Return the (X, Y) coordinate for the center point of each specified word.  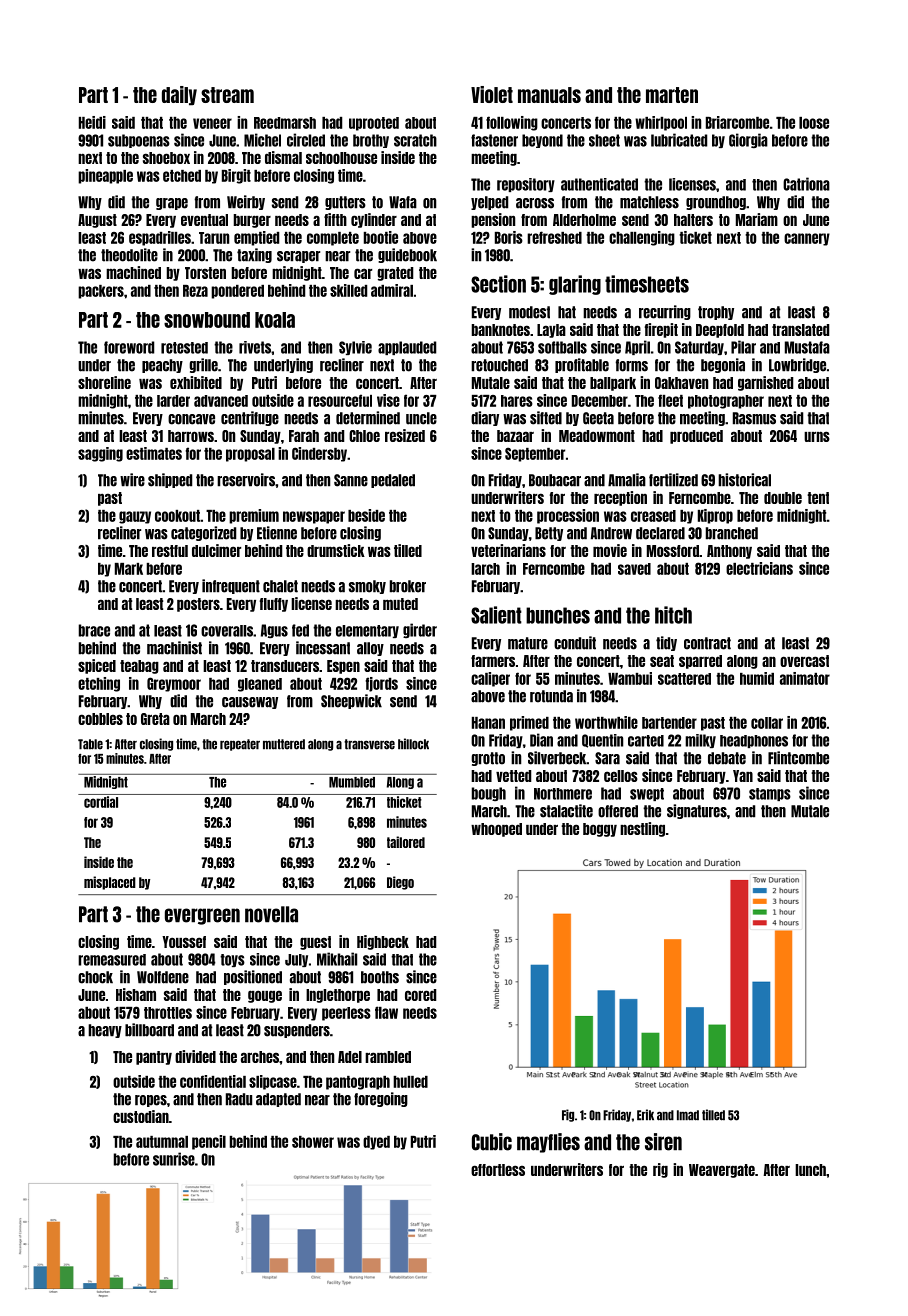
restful (170, 551)
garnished (765, 383)
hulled (410, 1082)
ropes (151, 1101)
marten (672, 95)
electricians (759, 568)
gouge (265, 996)
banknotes (501, 330)
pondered (237, 292)
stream (227, 95)
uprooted (374, 124)
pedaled (393, 481)
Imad (688, 1115)
